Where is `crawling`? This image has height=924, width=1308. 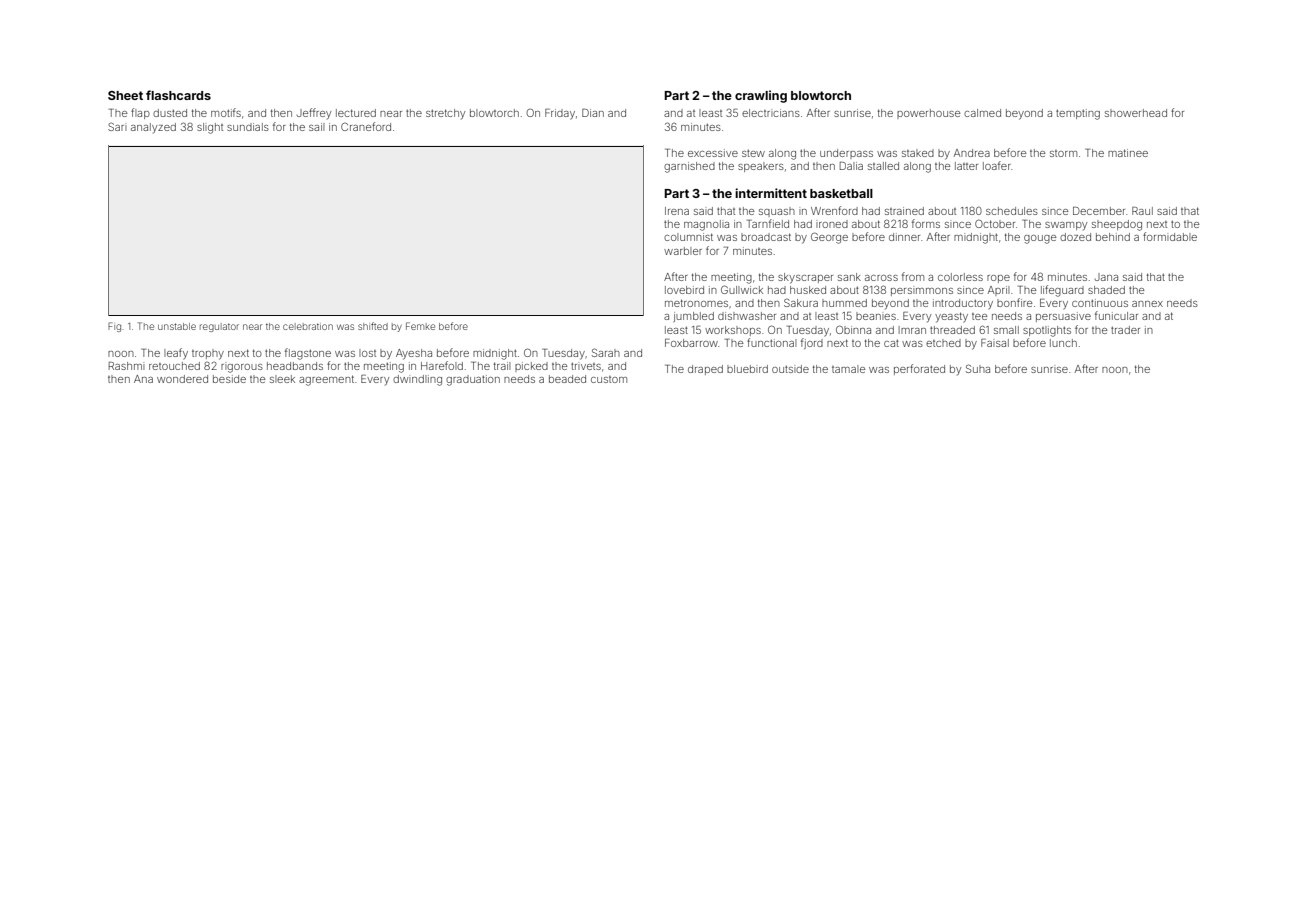
crawling is located at coordinates (761, 96).
